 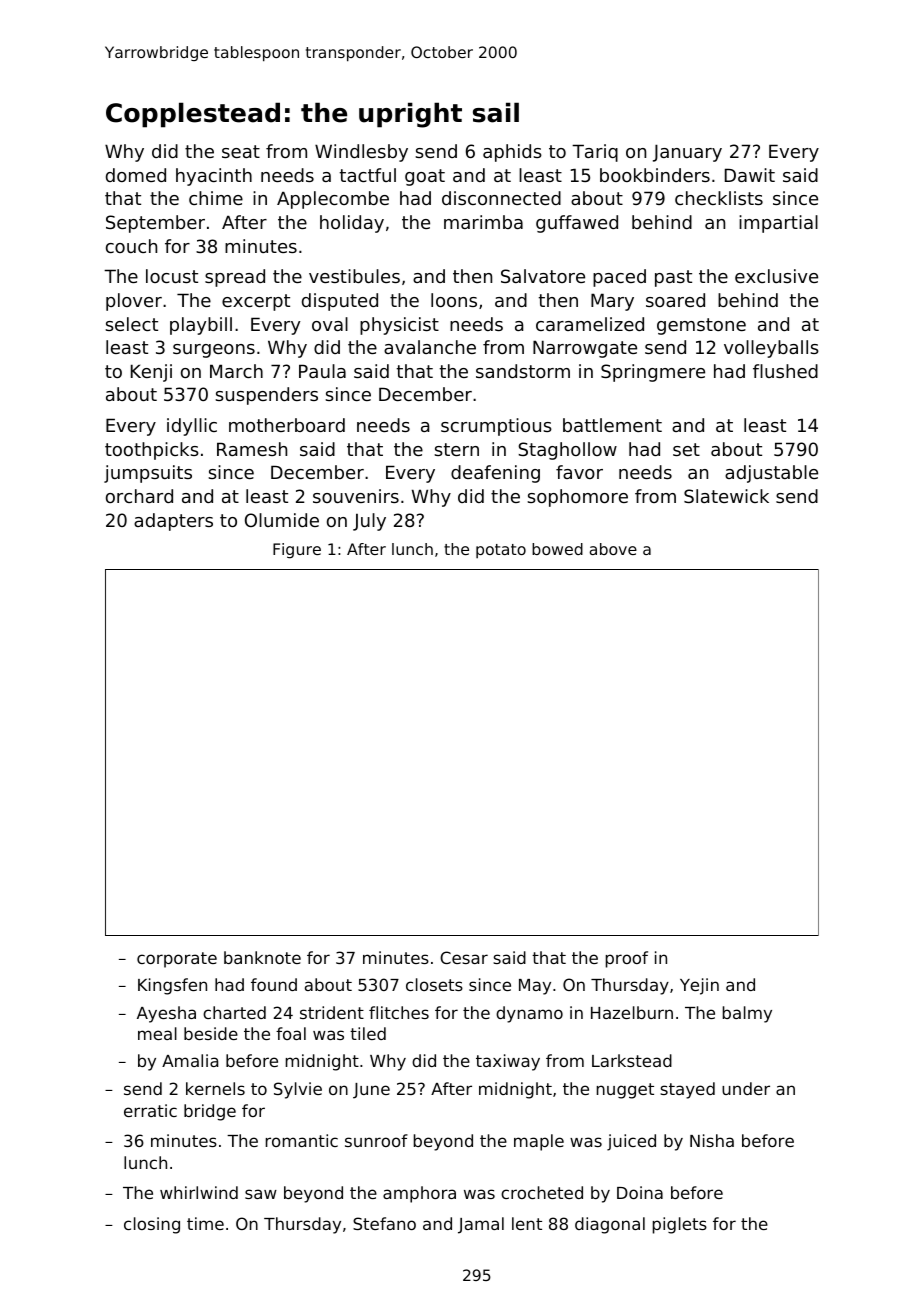 I want to click on closing, so click(x=152, y=1225).
